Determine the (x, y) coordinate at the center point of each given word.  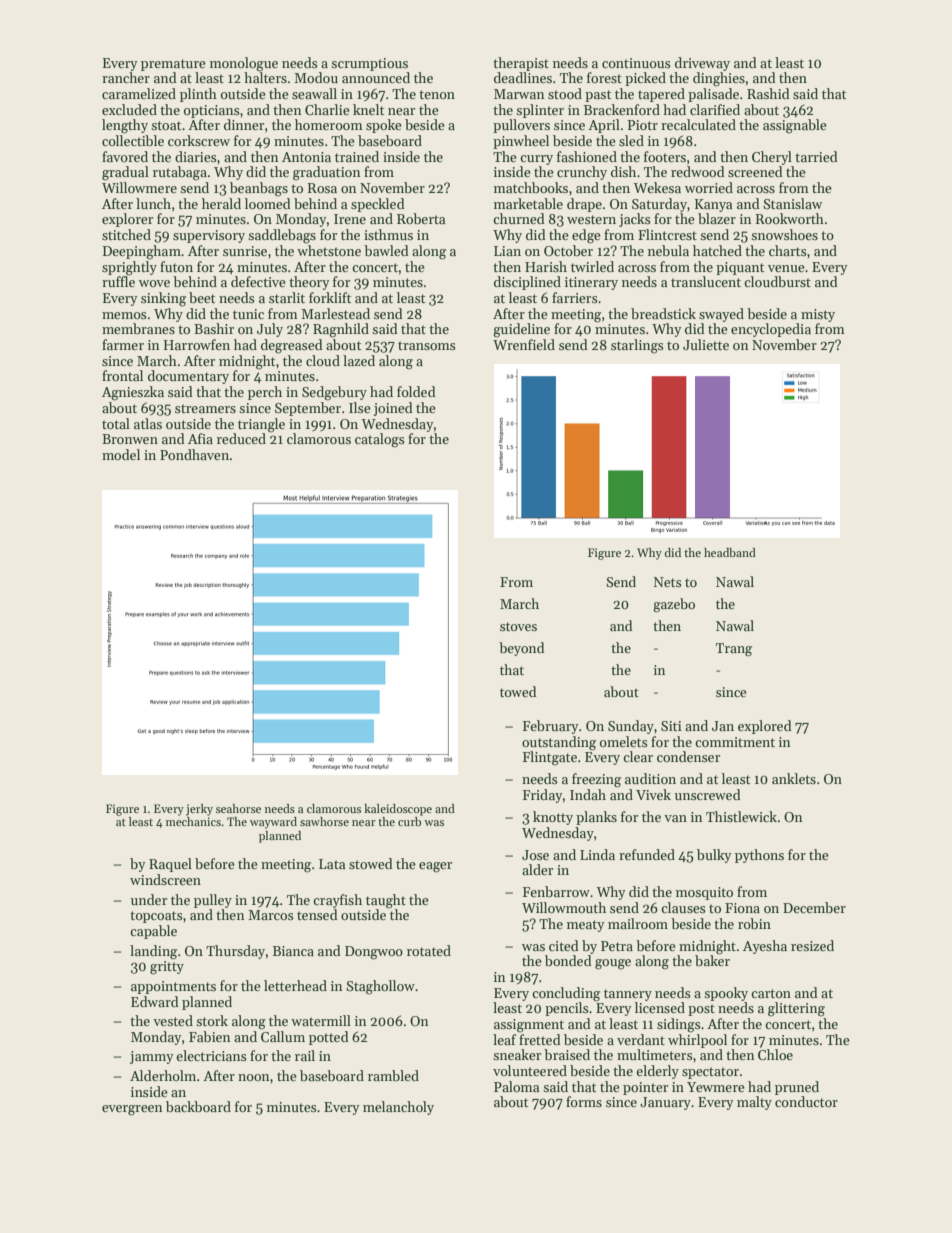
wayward (273, 823)
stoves (518, 626)
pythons (759, 856)
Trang (734, 649)
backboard (198, 1106)
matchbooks (531, 187)
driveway (702, 64)
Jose (535, 855)
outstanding (559, 743)
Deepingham (142, 252)
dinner (244, 124)
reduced (241, 438)
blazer (717, 218)
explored (765, 727)
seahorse (238, 808)
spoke (384, 126)
